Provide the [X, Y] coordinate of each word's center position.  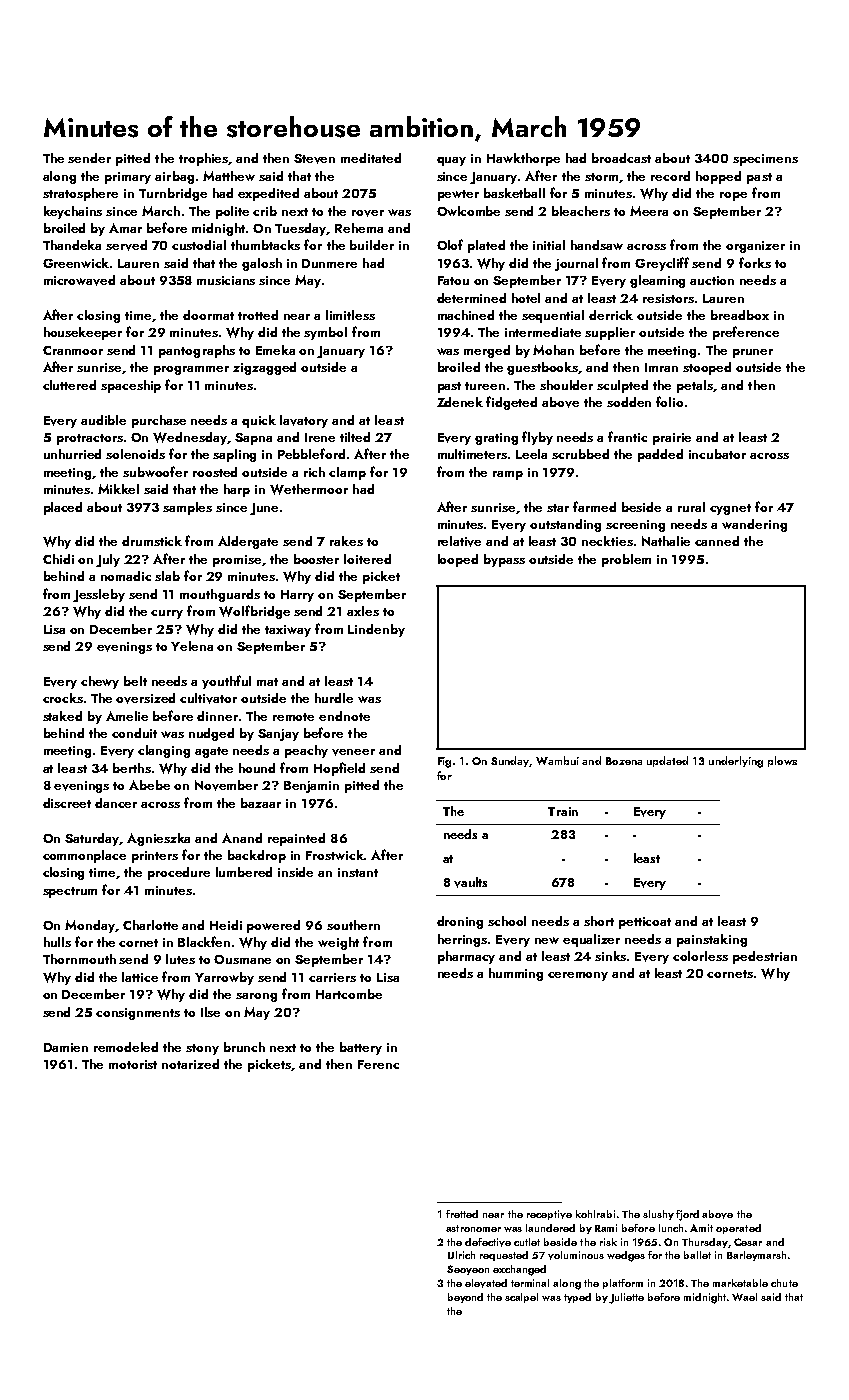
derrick [611, 315]
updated [667, 761]
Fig [444, 762]
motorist [133, 1064]
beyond [465, 1298]
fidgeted [511, 403]
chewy [100, 682]
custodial [199, 245]
